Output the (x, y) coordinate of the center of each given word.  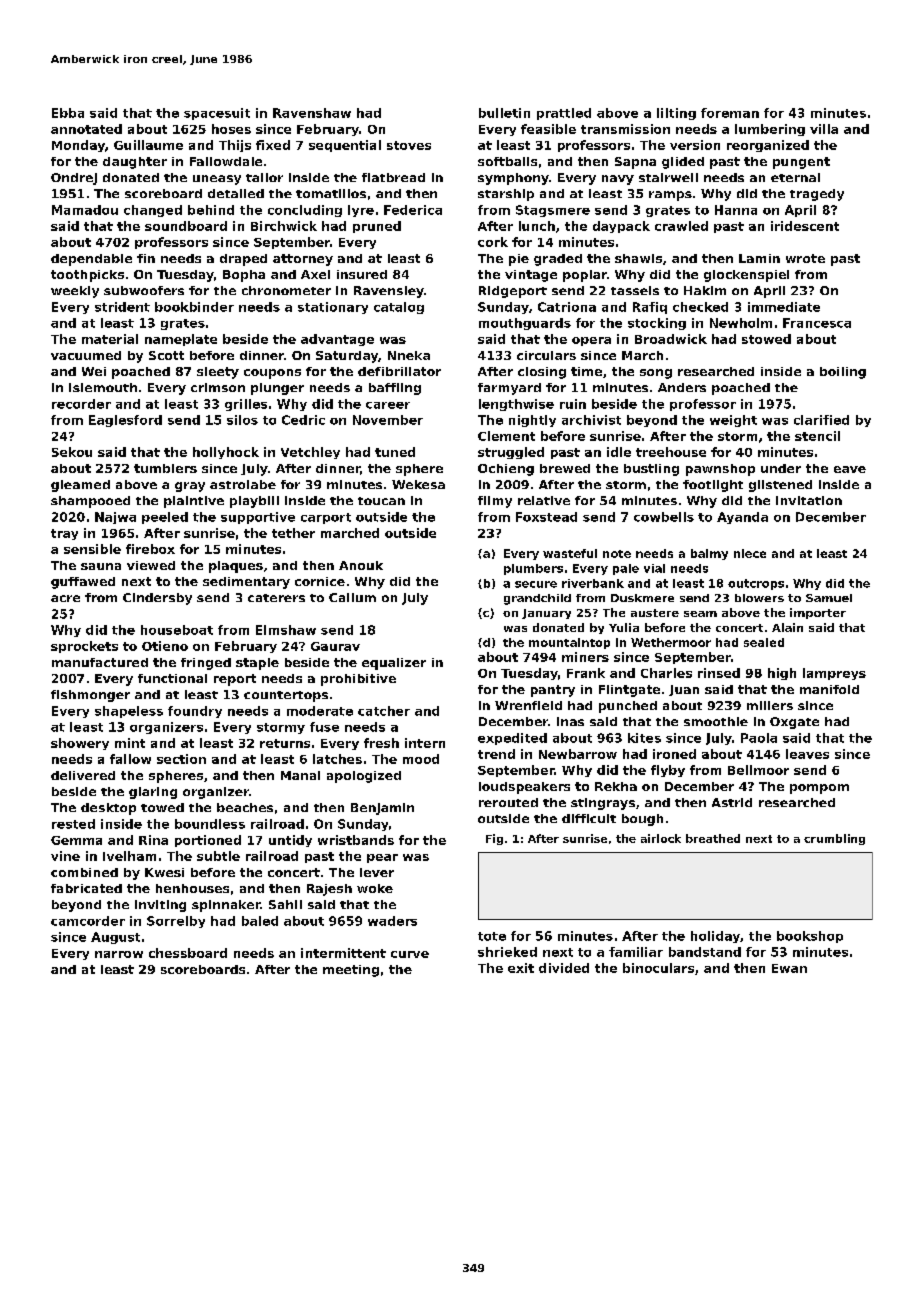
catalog (399, 308)
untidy (290, 841)
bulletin (504, 113)
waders (392, 921)
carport (326, 518)
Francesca (817, 323)
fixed (273, 145)
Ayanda (742, 518)
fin (146, 258)
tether (293, 533)
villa (824, 129)
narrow (119, 954)
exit (521, 968)
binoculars (658, 968)
